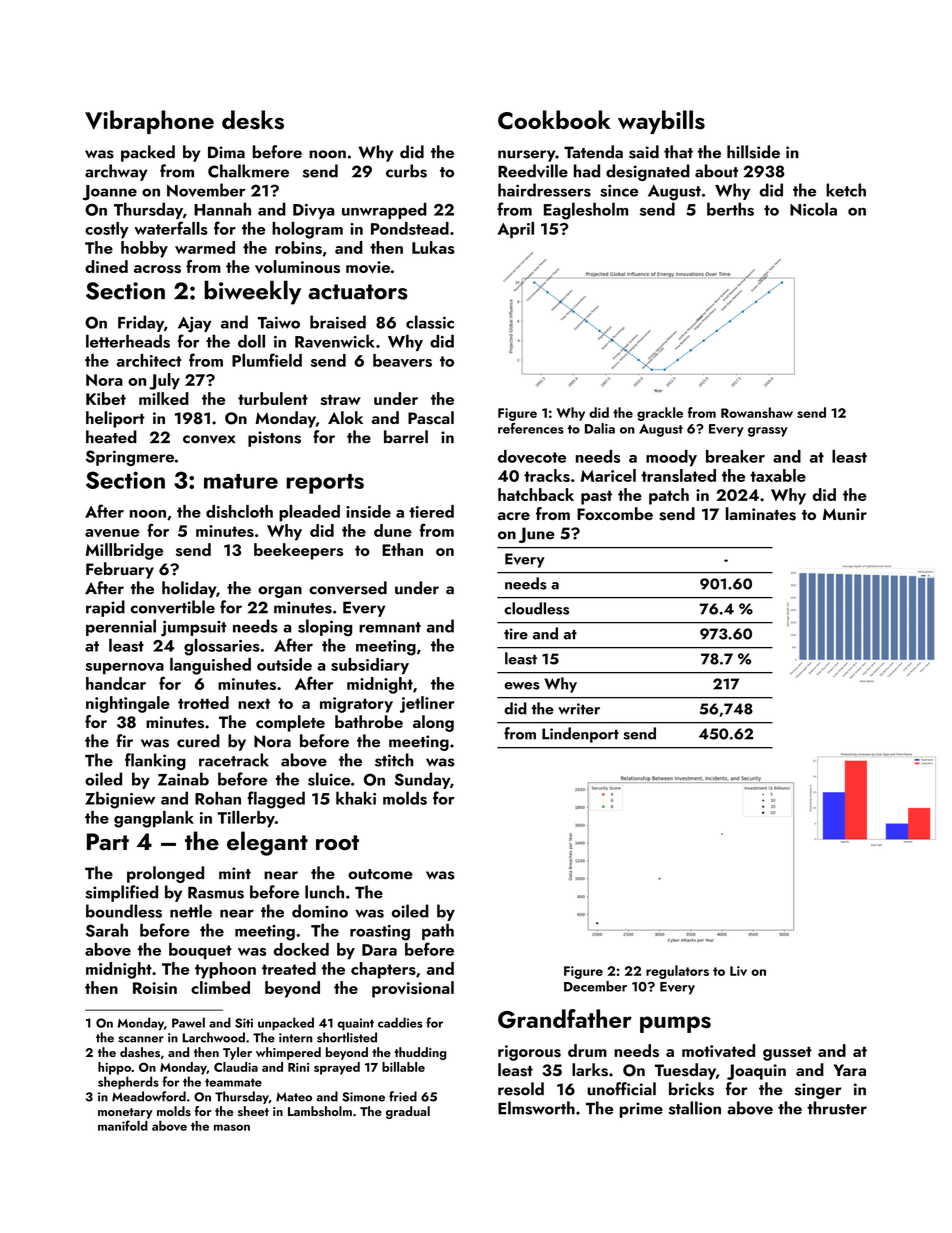  What do you see at coordinates (536, 1108) in the screenshot?
I see `Elmsworth` at bounding box center [536, 1108].
